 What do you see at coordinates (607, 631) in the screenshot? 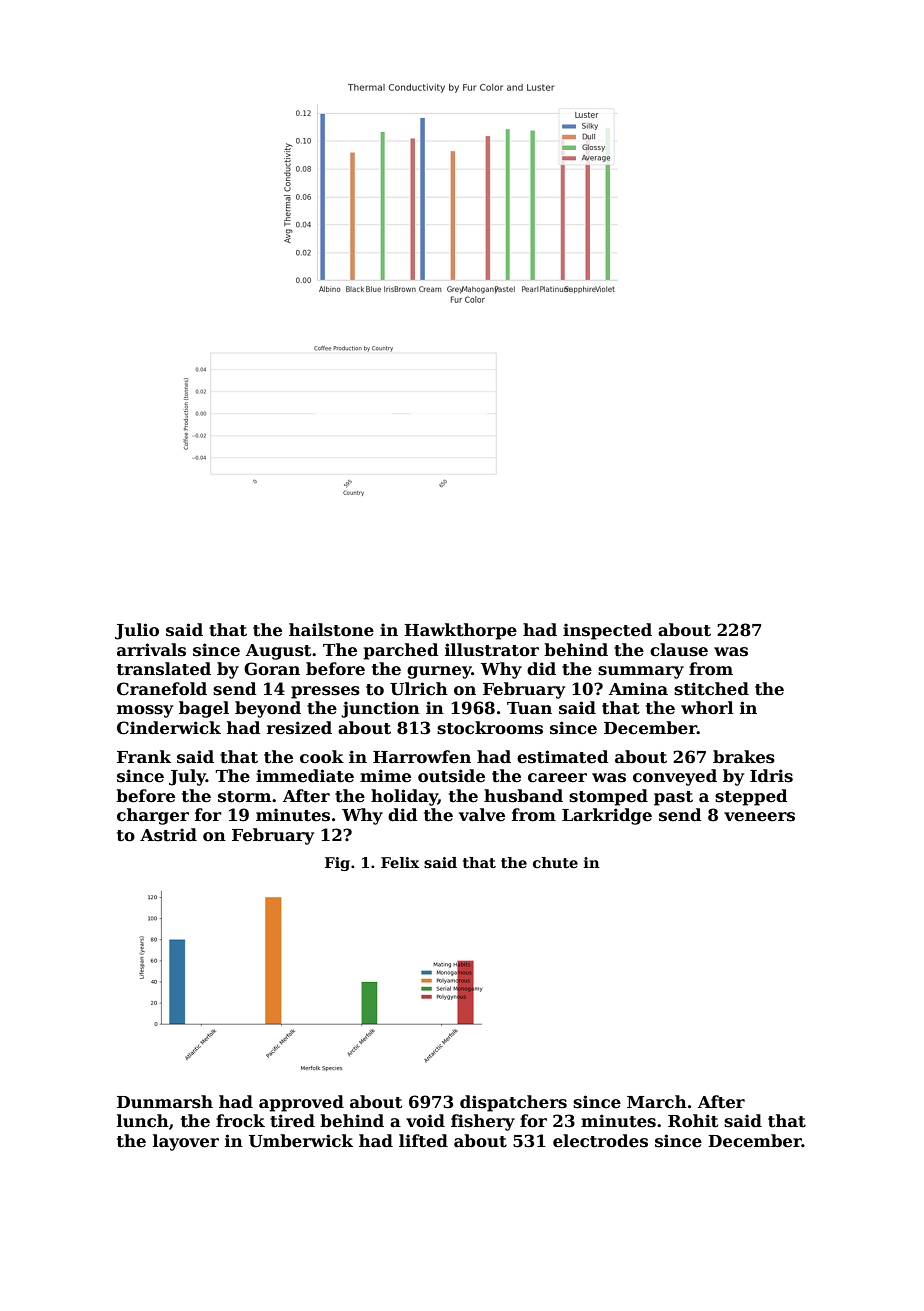
I see `inspected` at bounding box center [607, 631].
